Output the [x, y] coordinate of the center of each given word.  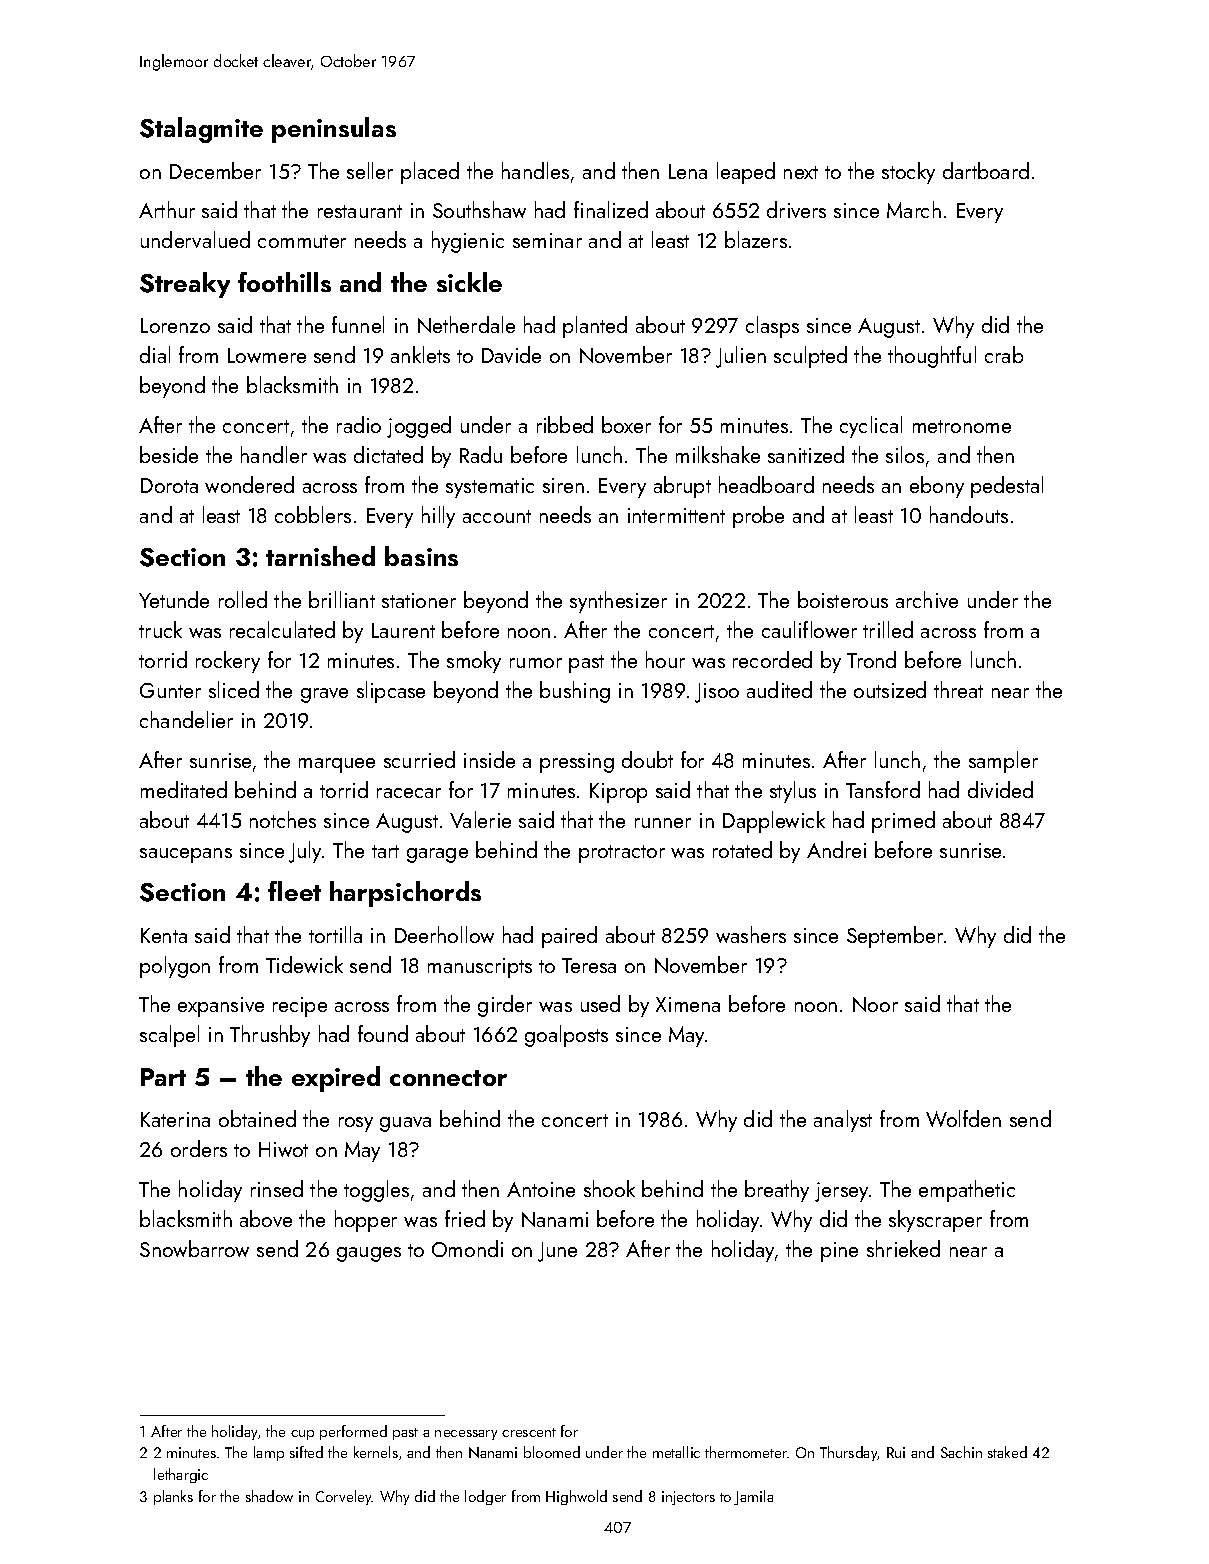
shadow [269, 1496]
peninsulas [334, 130]
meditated [184, 789]
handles [535, 170]
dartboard [986, 170]
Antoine [541, 1189]
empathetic [967, 1191]
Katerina [175, 1119]
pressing [577, 763]
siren [563, 485]
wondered [249, 484]
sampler [1003, 762]
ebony [937, 487]
